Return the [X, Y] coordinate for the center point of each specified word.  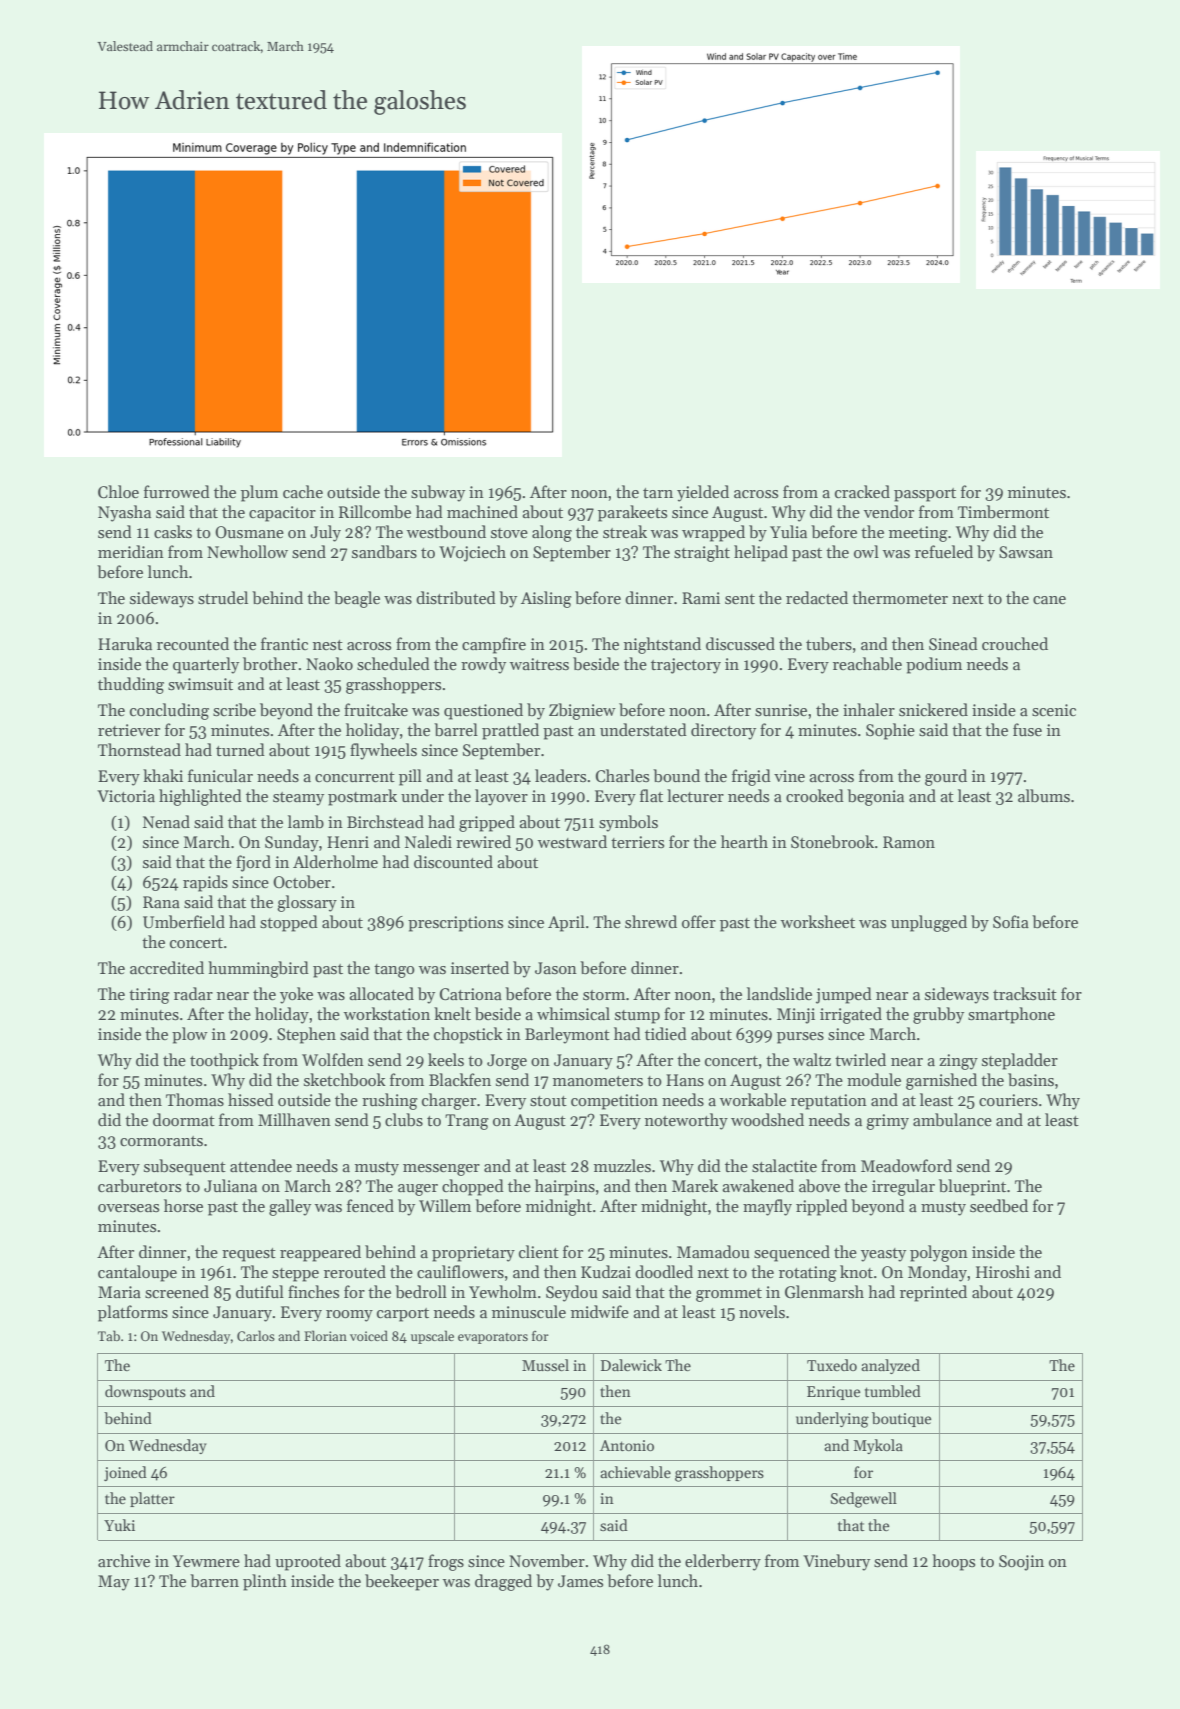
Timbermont [1003, 512]
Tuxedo [832, 1365]
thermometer [900, 597]
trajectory [686, 666]
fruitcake [376, 710]
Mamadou [713, 1251]
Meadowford [906, 1165]
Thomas [195, 1100]
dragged [503, 1582]
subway [438, 493]
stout [548, 1101]
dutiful [260, 1291]
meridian [131, 552]
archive [124, 1560]
